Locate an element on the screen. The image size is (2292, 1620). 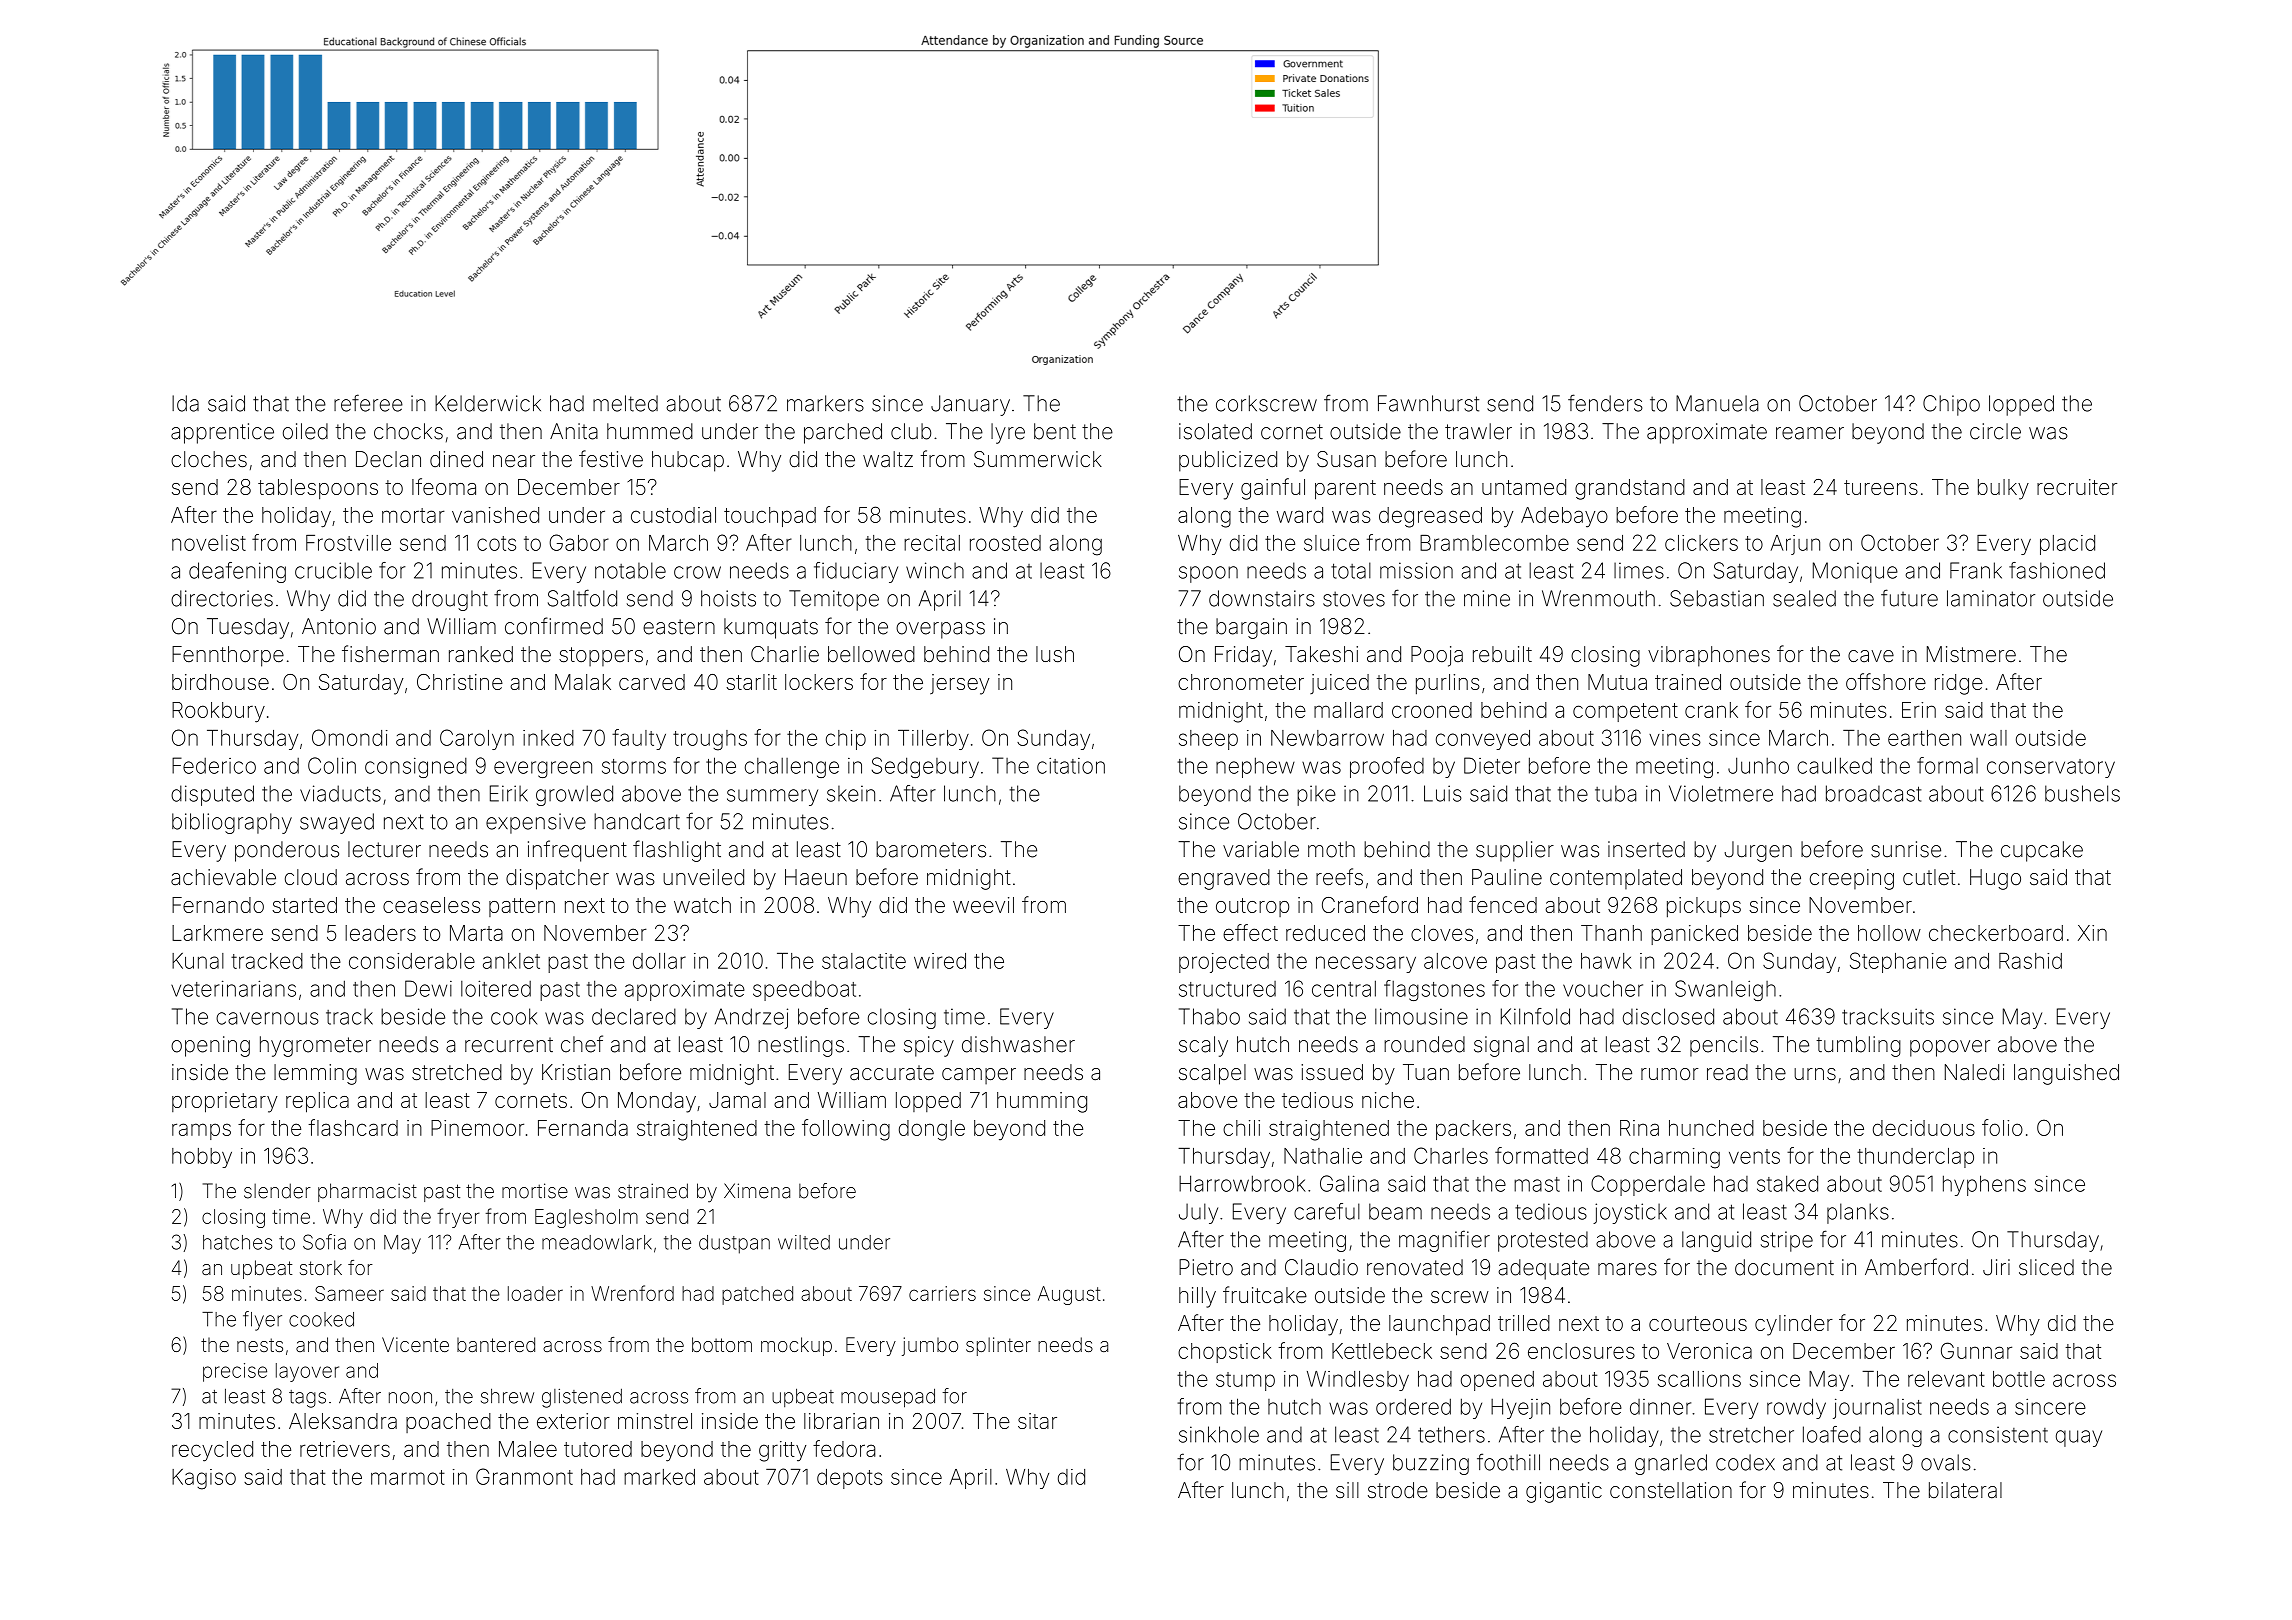
weevil is located at coordinates (983, 905).
